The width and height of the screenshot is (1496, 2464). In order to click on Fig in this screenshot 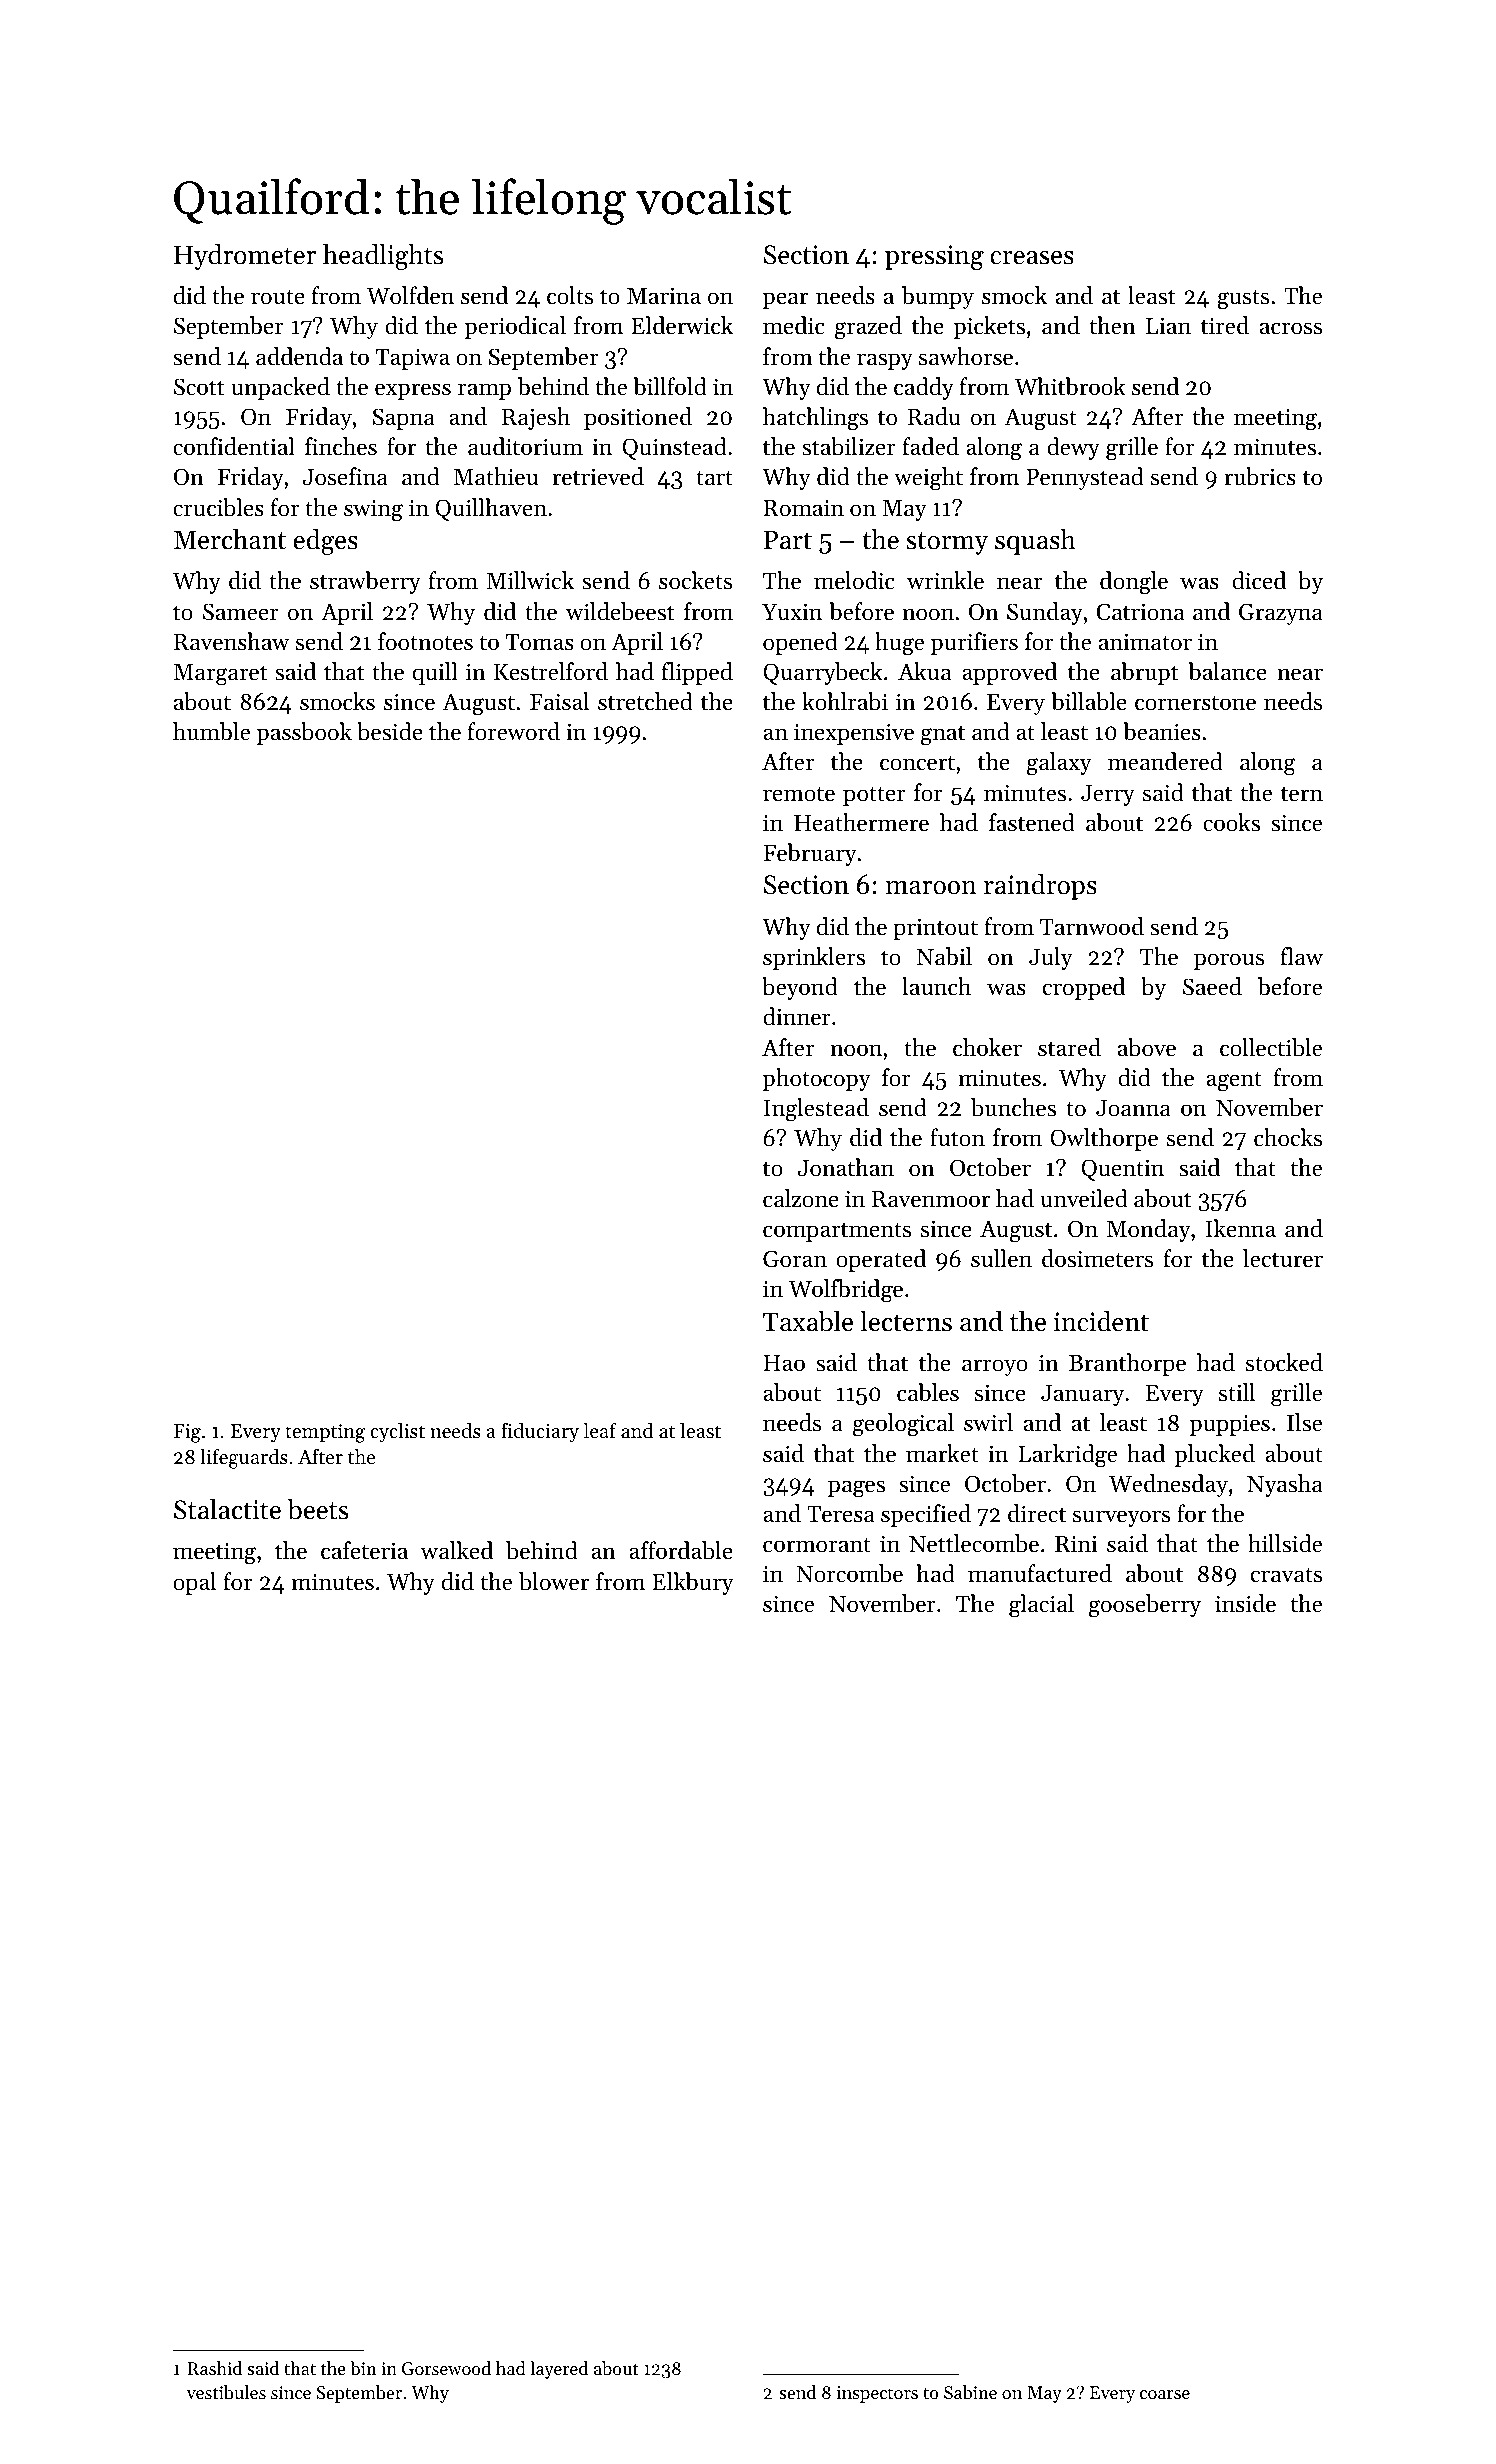, I will do `click(187, 1433)`.
